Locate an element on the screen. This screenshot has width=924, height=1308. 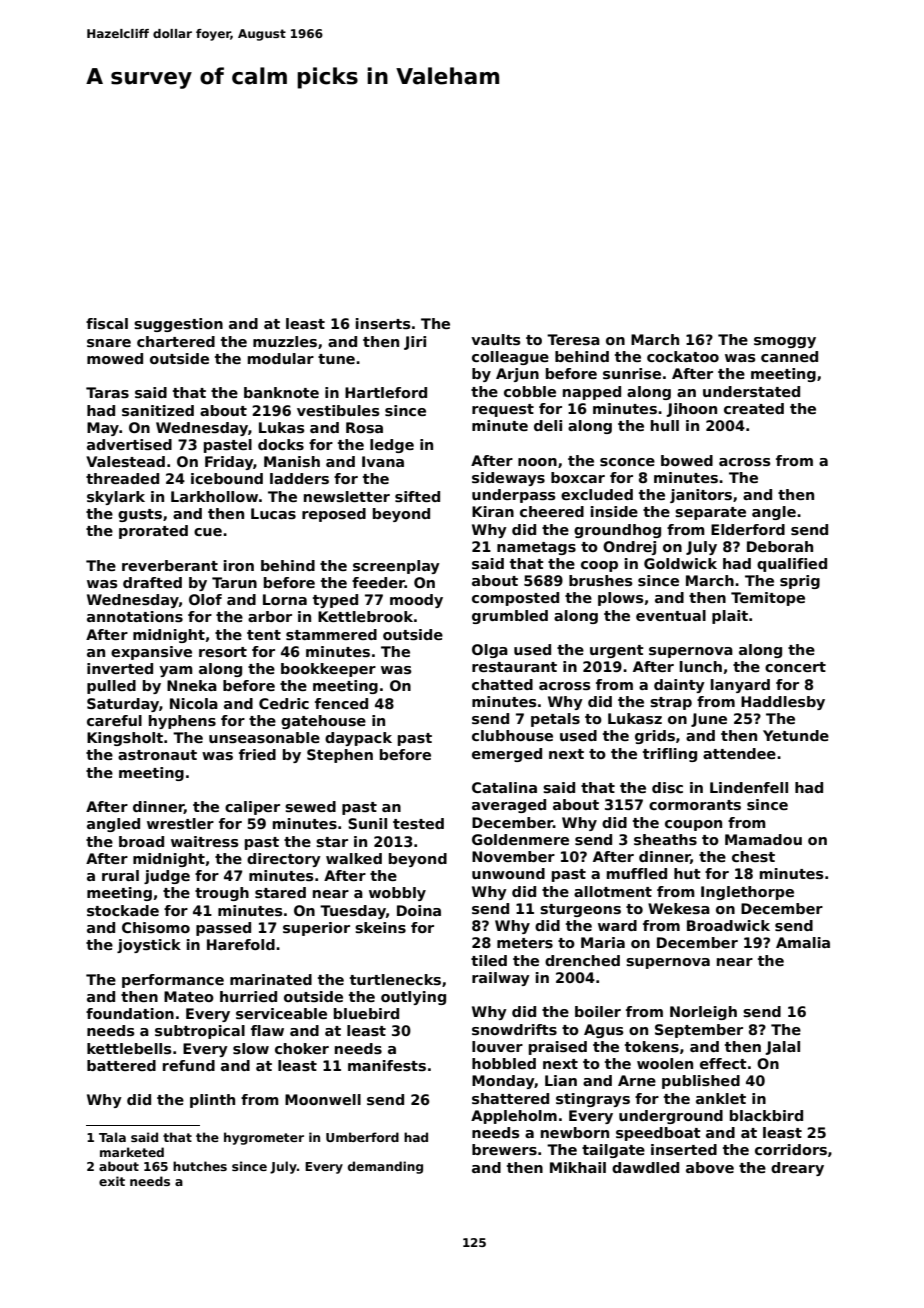
blackbird is located at coordinates (766, 1115).
